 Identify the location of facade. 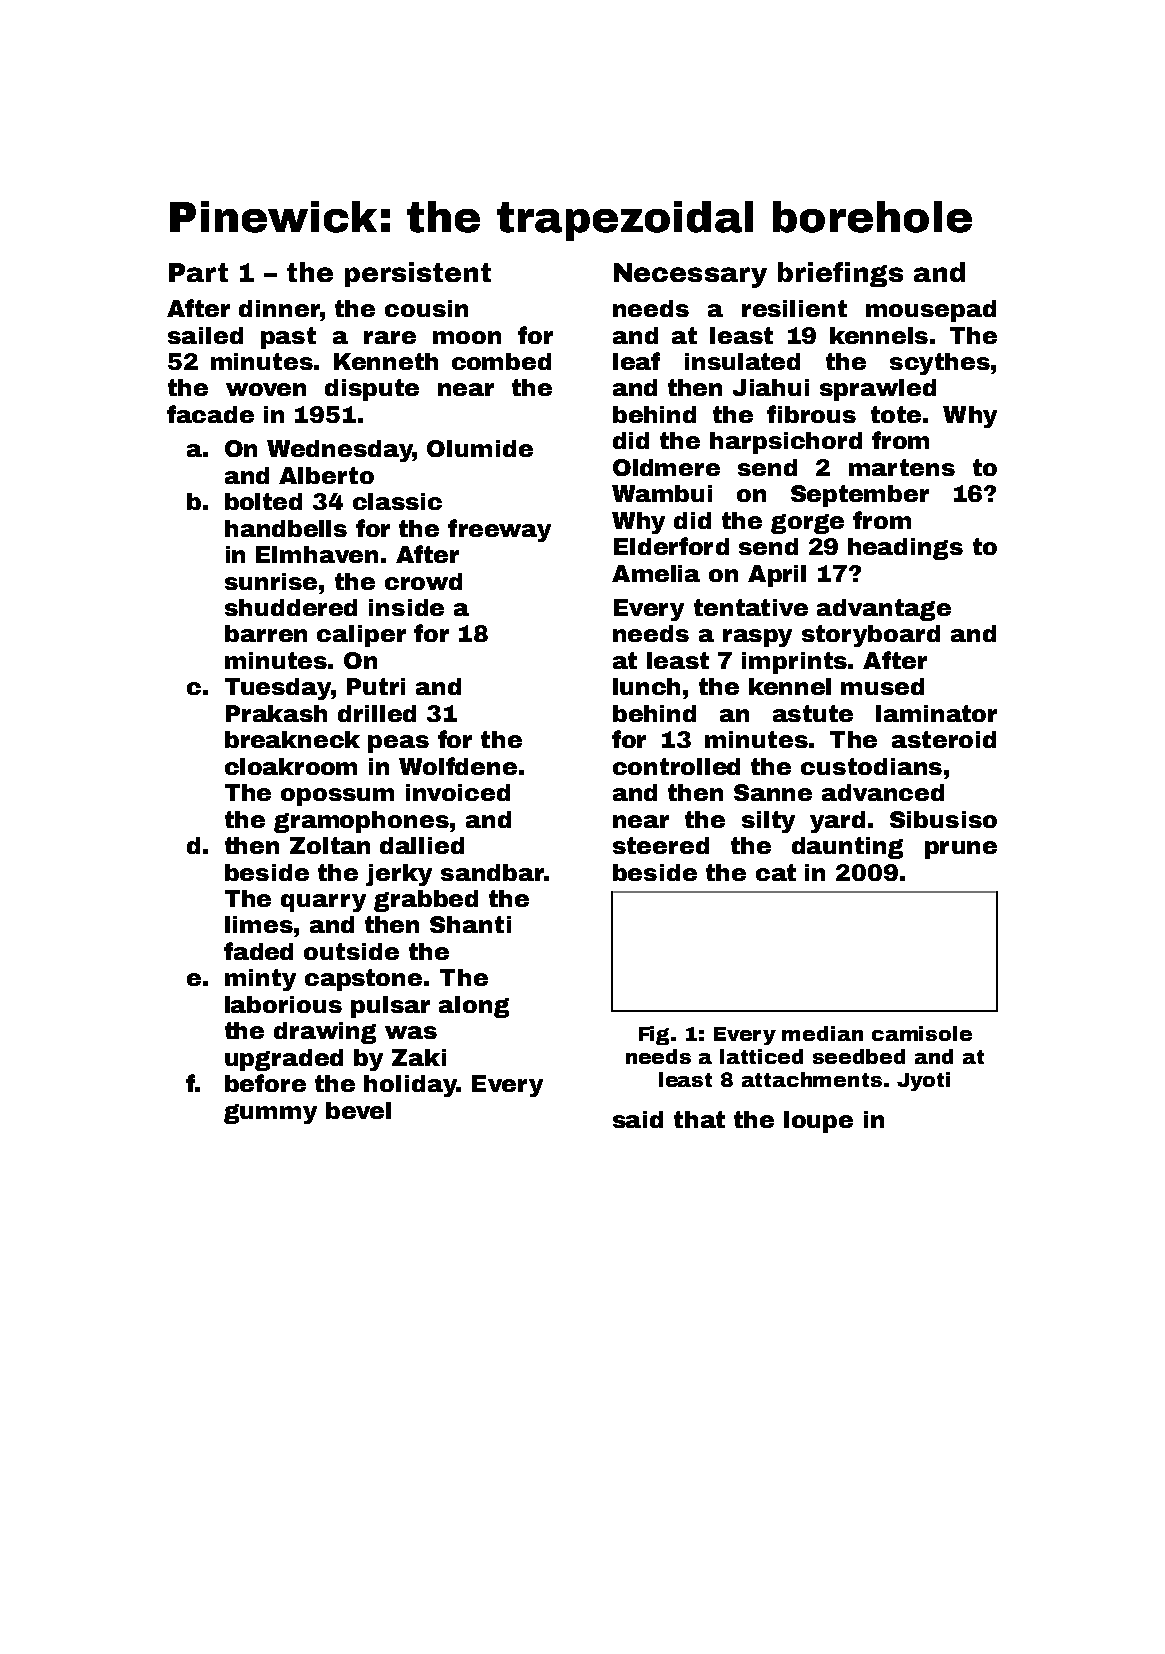
(210, 414).
